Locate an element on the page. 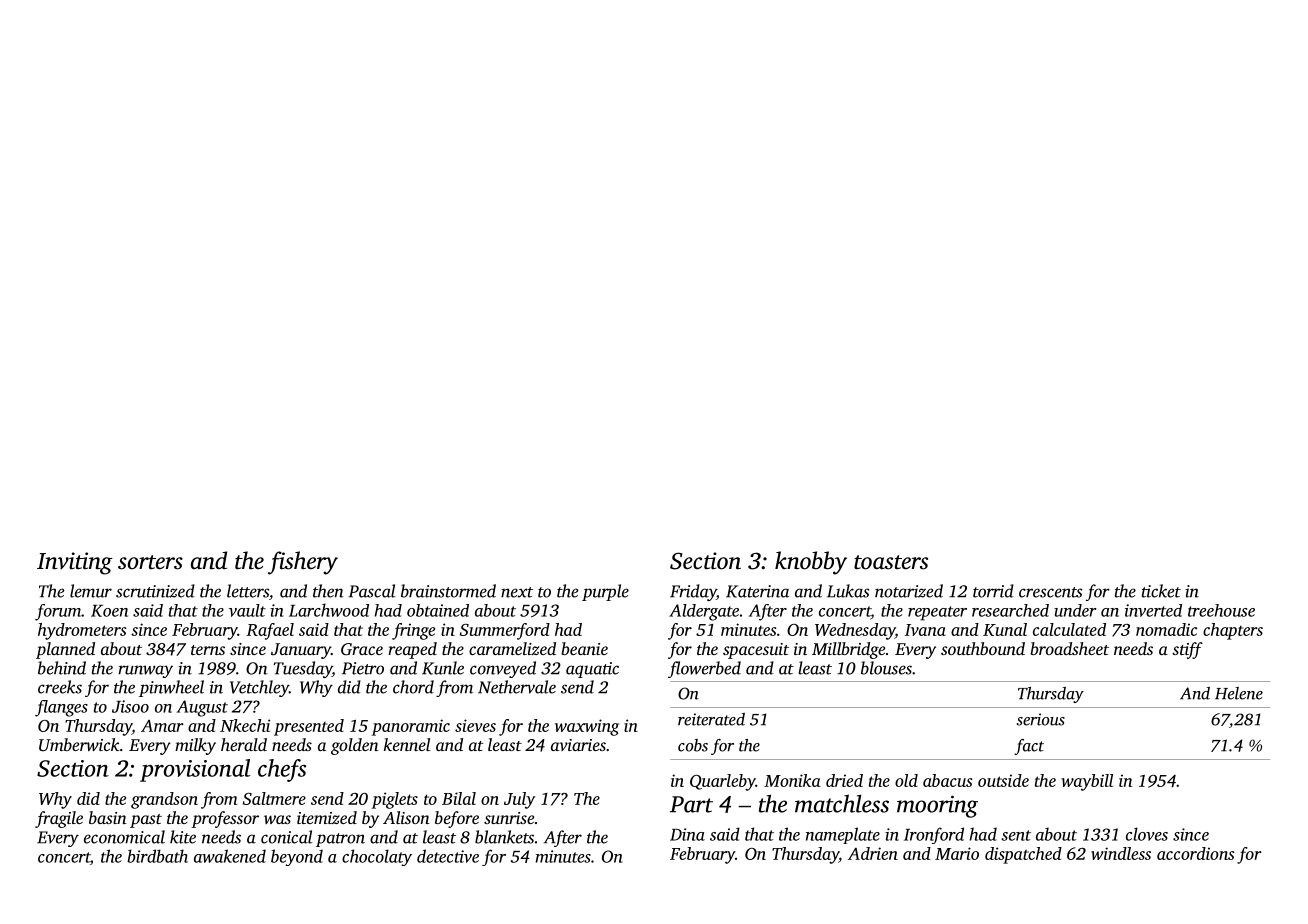 The height and width of the page is (924, 1308). sorters is located at coordinates (150, 562).
